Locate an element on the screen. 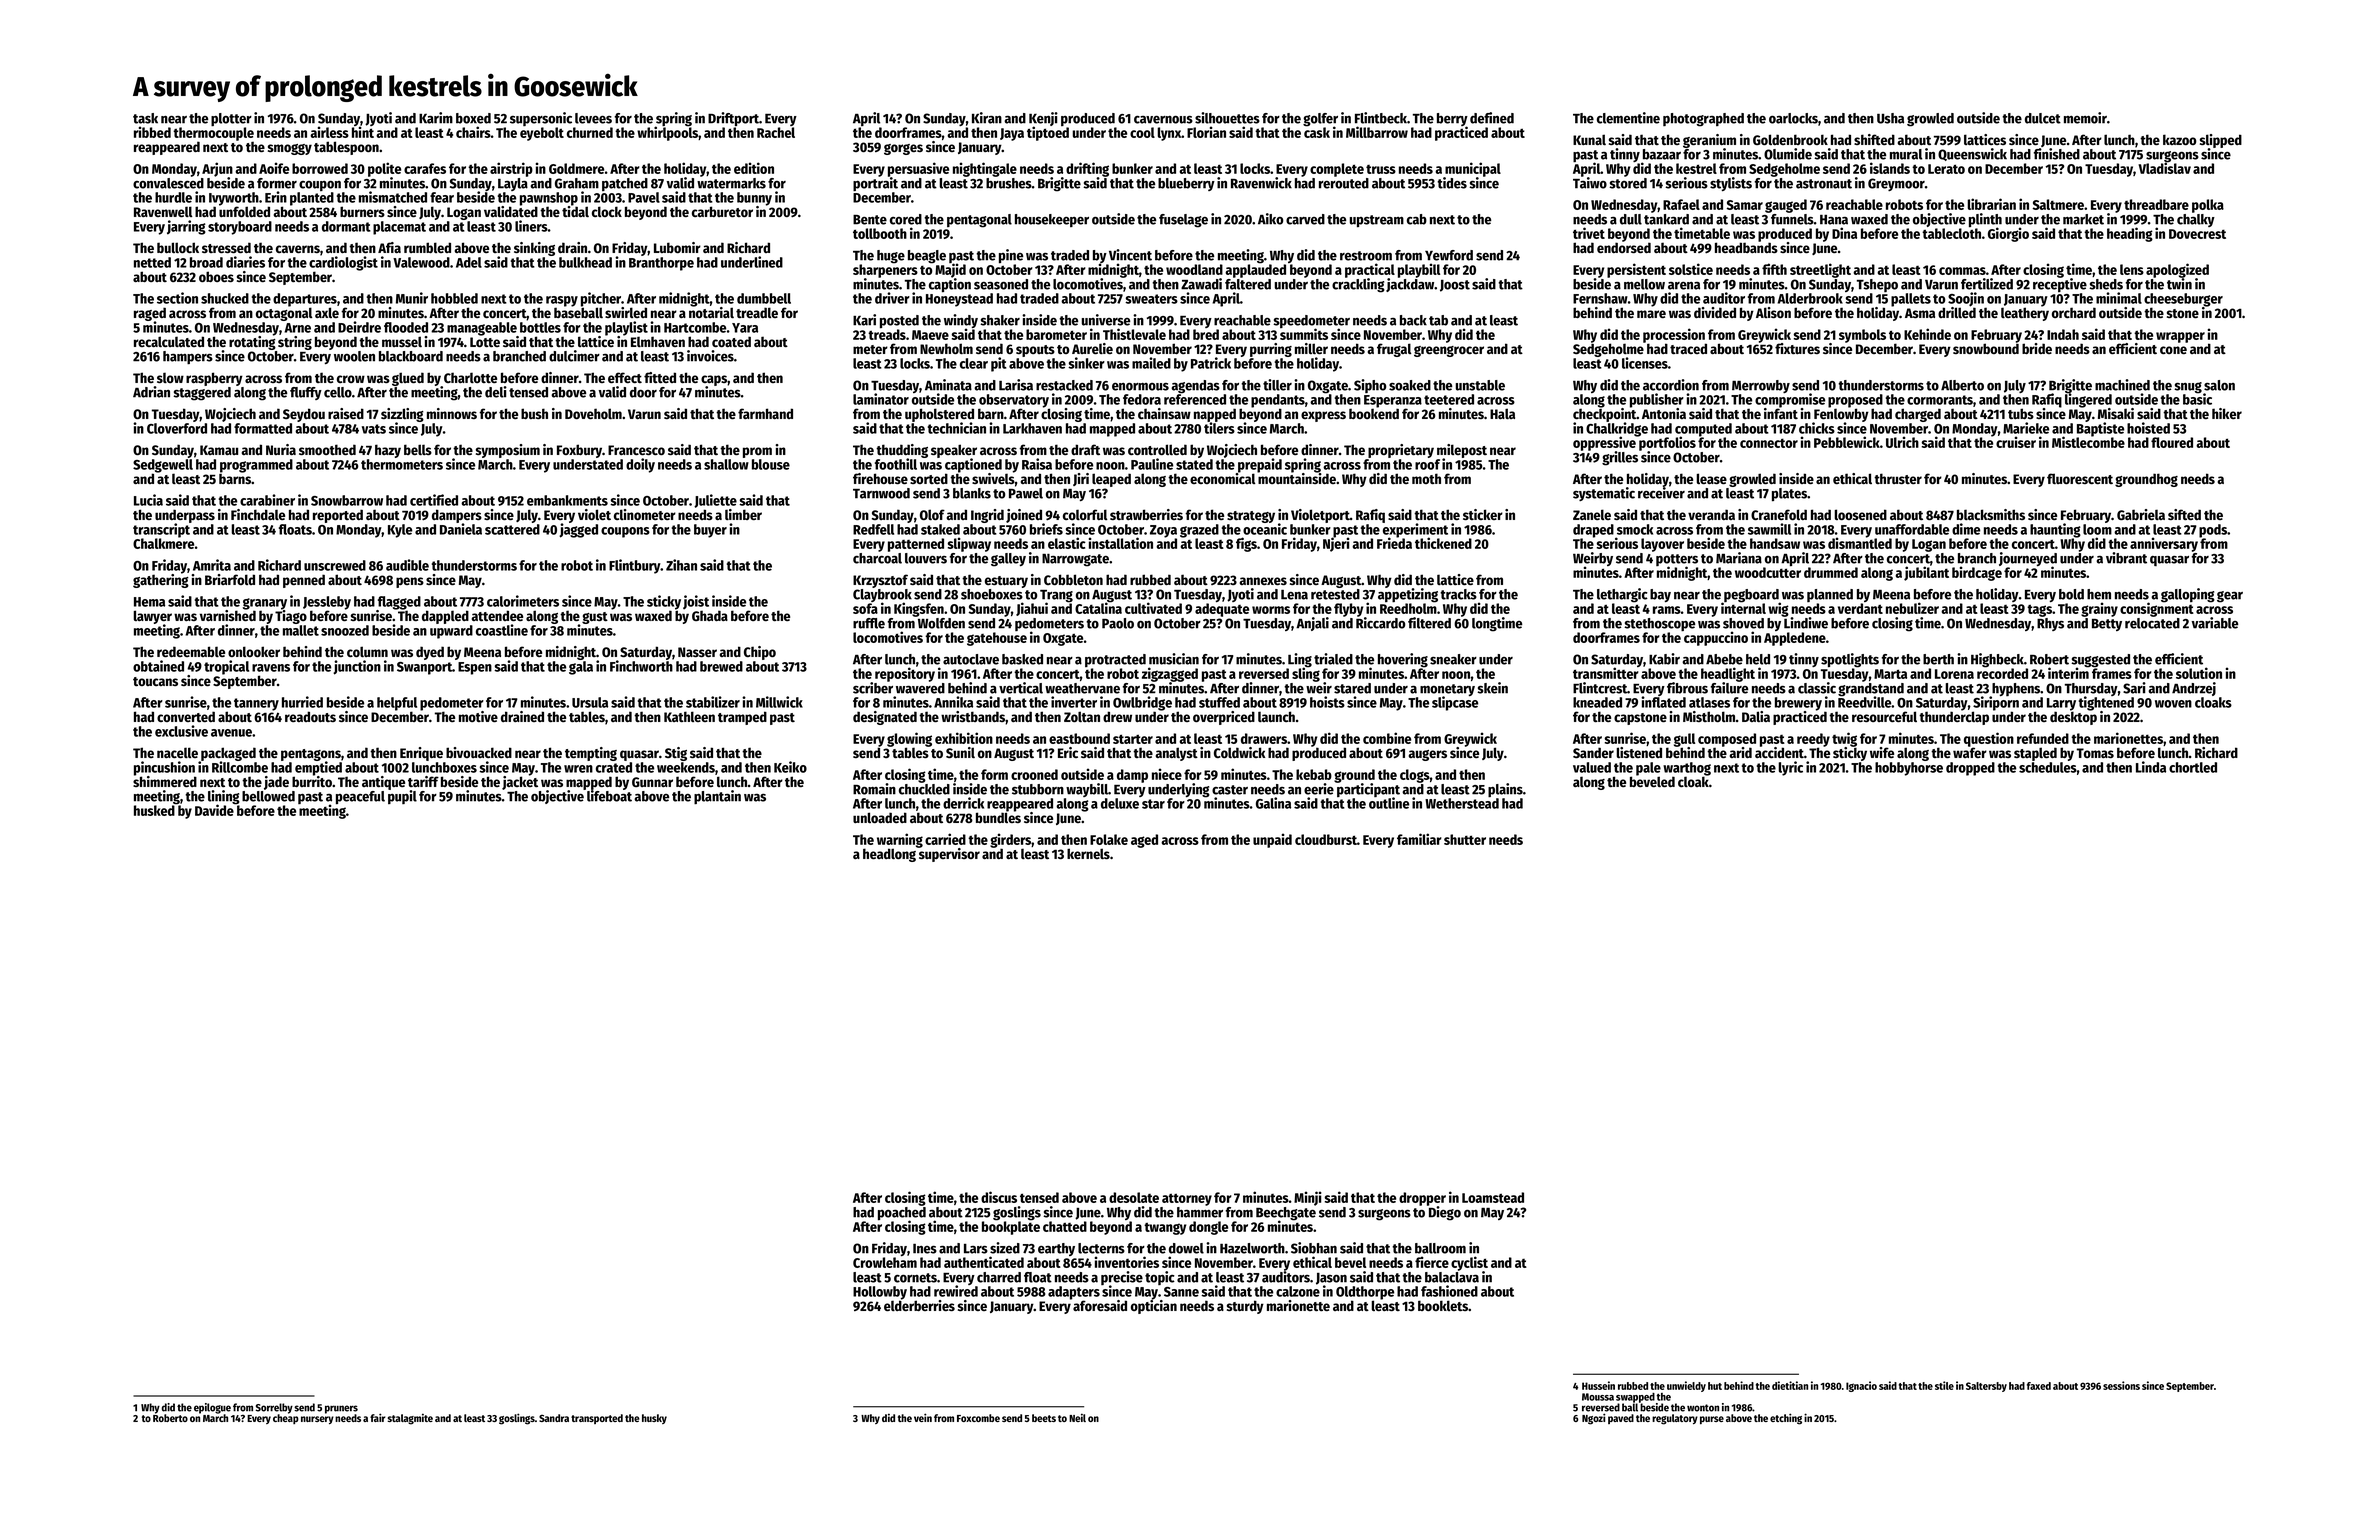  schedules is located at coordinates (2048, 767).
